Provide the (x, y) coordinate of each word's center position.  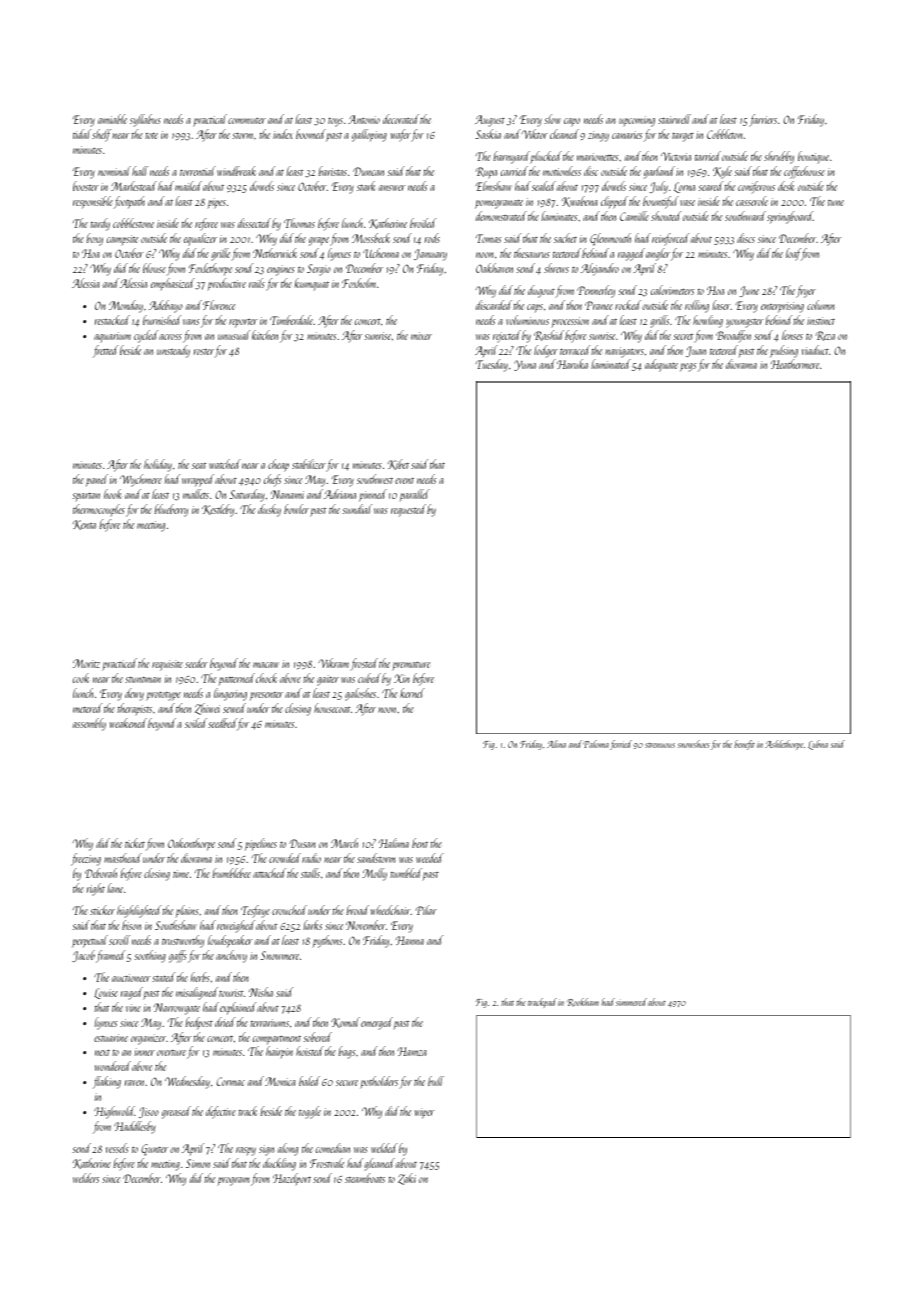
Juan (696, 351)
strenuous (660, 745)
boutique (813, 157)
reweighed (236, 926)
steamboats (365, 1178)
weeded (429, 858)
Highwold (114, 1112)
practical (210, 120)
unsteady (173, 351)
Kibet (398, 464)
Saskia (488, 134)
